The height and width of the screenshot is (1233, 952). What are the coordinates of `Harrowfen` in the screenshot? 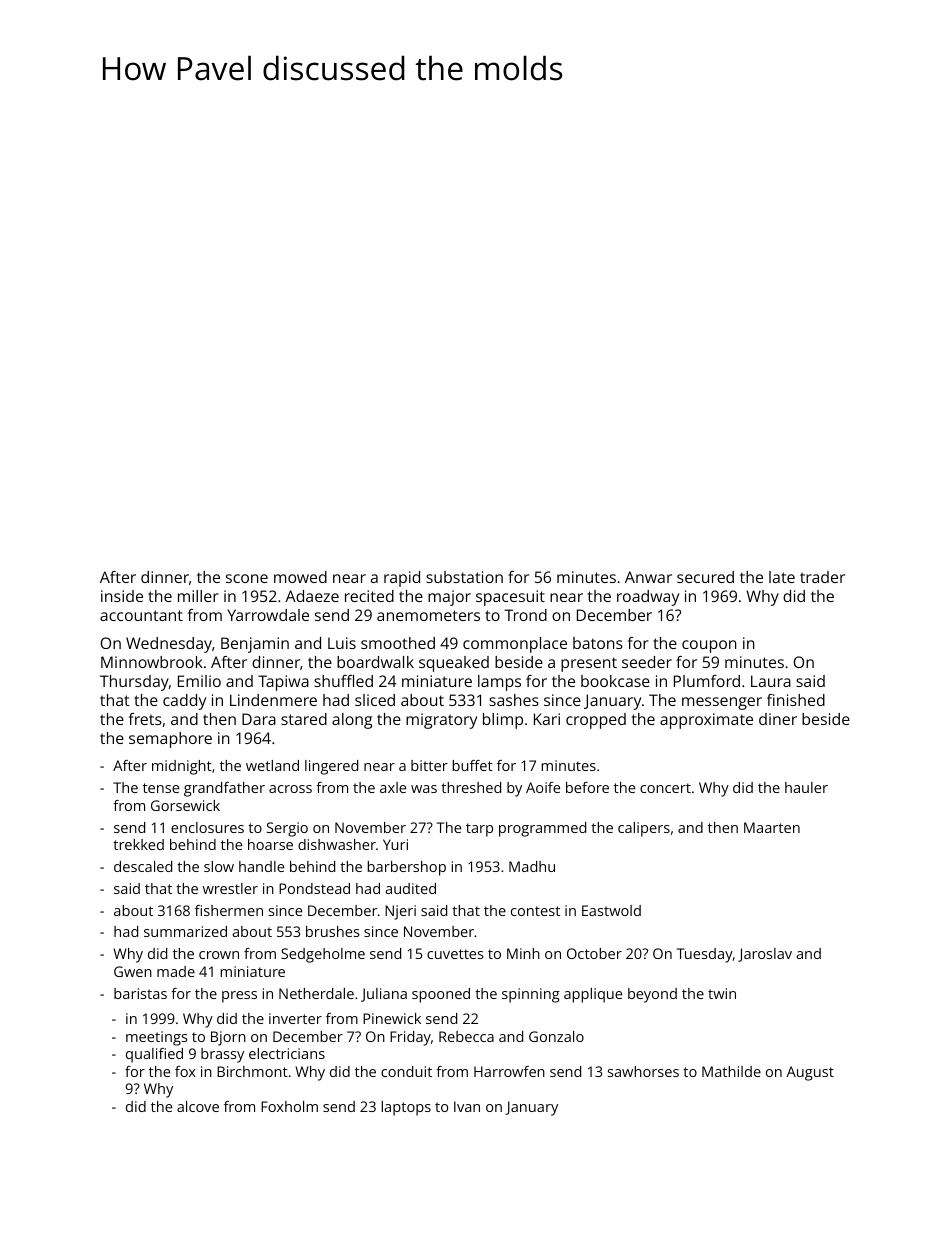 It's located at (509, 1071).
